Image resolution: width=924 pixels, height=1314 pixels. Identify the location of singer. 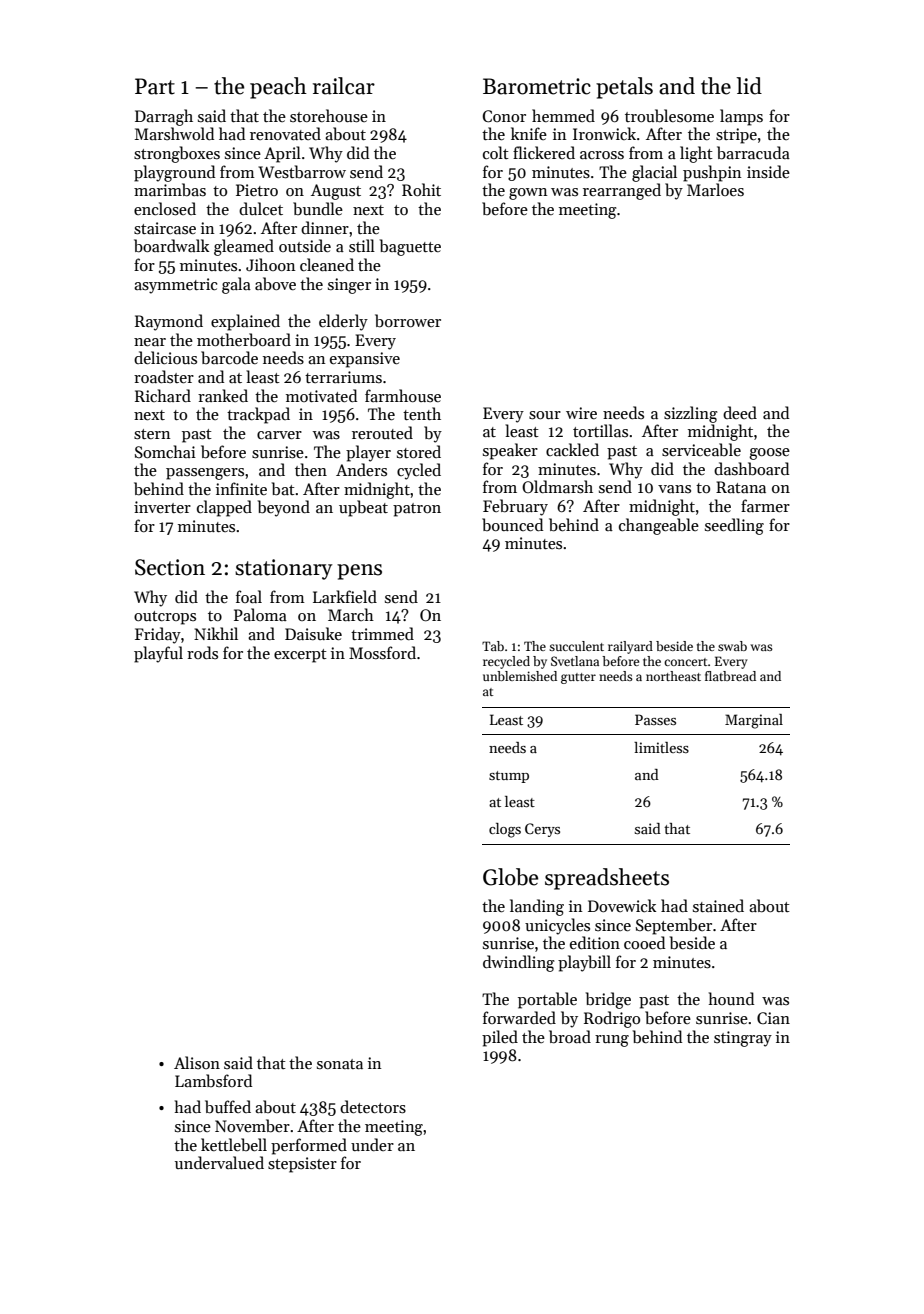
(349, 286).
